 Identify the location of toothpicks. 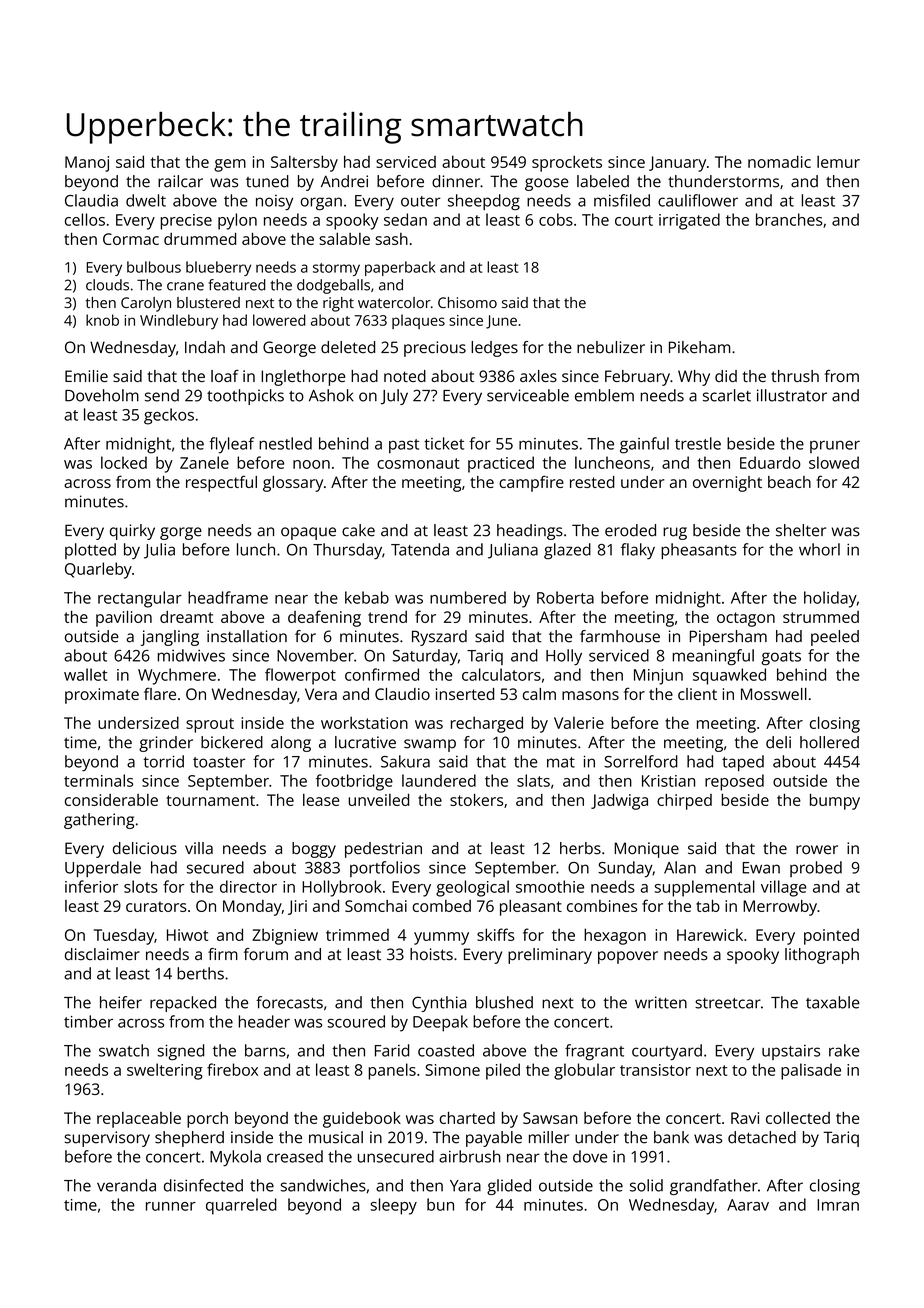
(245, 397).
